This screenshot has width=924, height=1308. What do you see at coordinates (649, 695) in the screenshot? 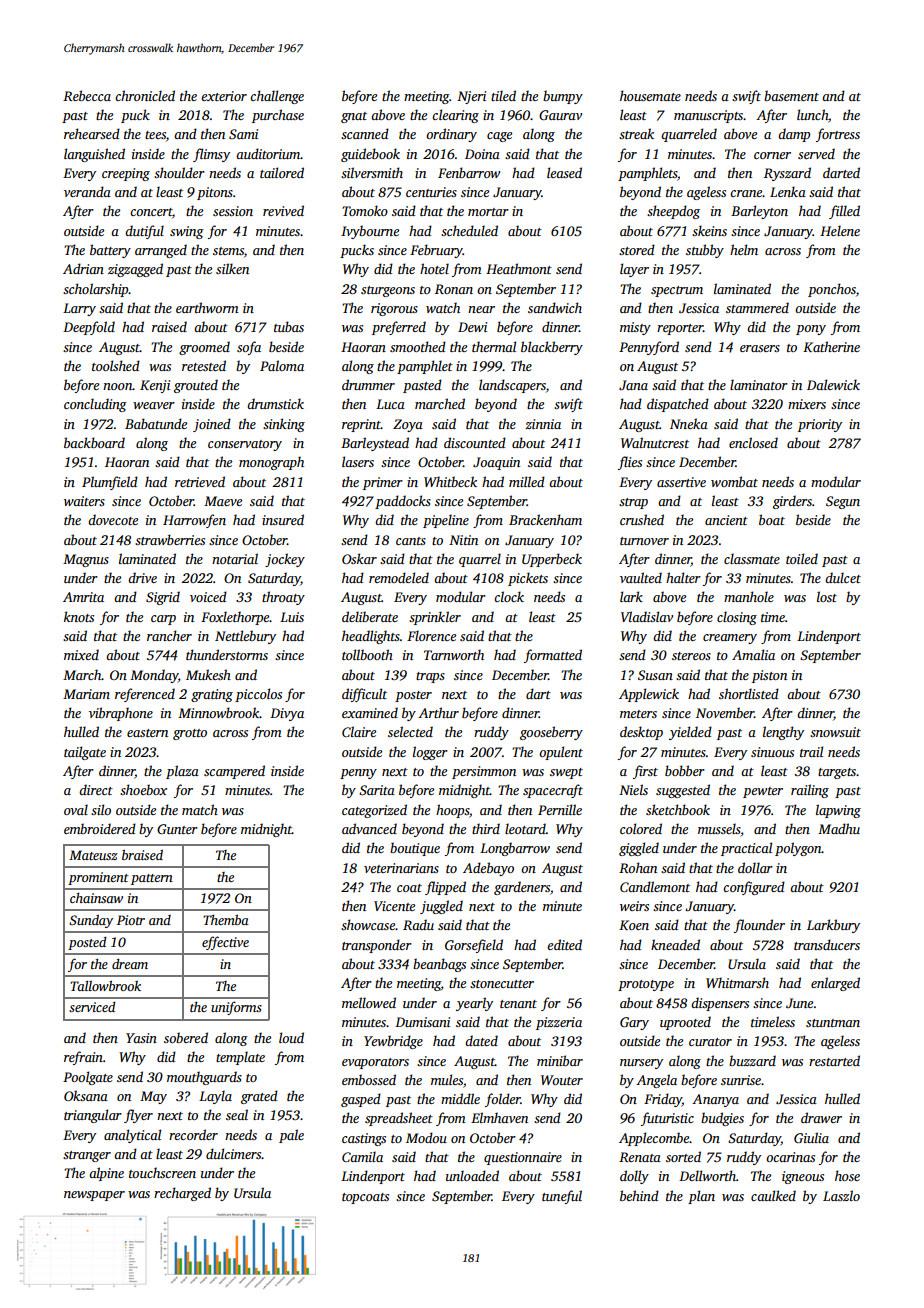
I see `Applewick` at bounding box center [649, 695].
